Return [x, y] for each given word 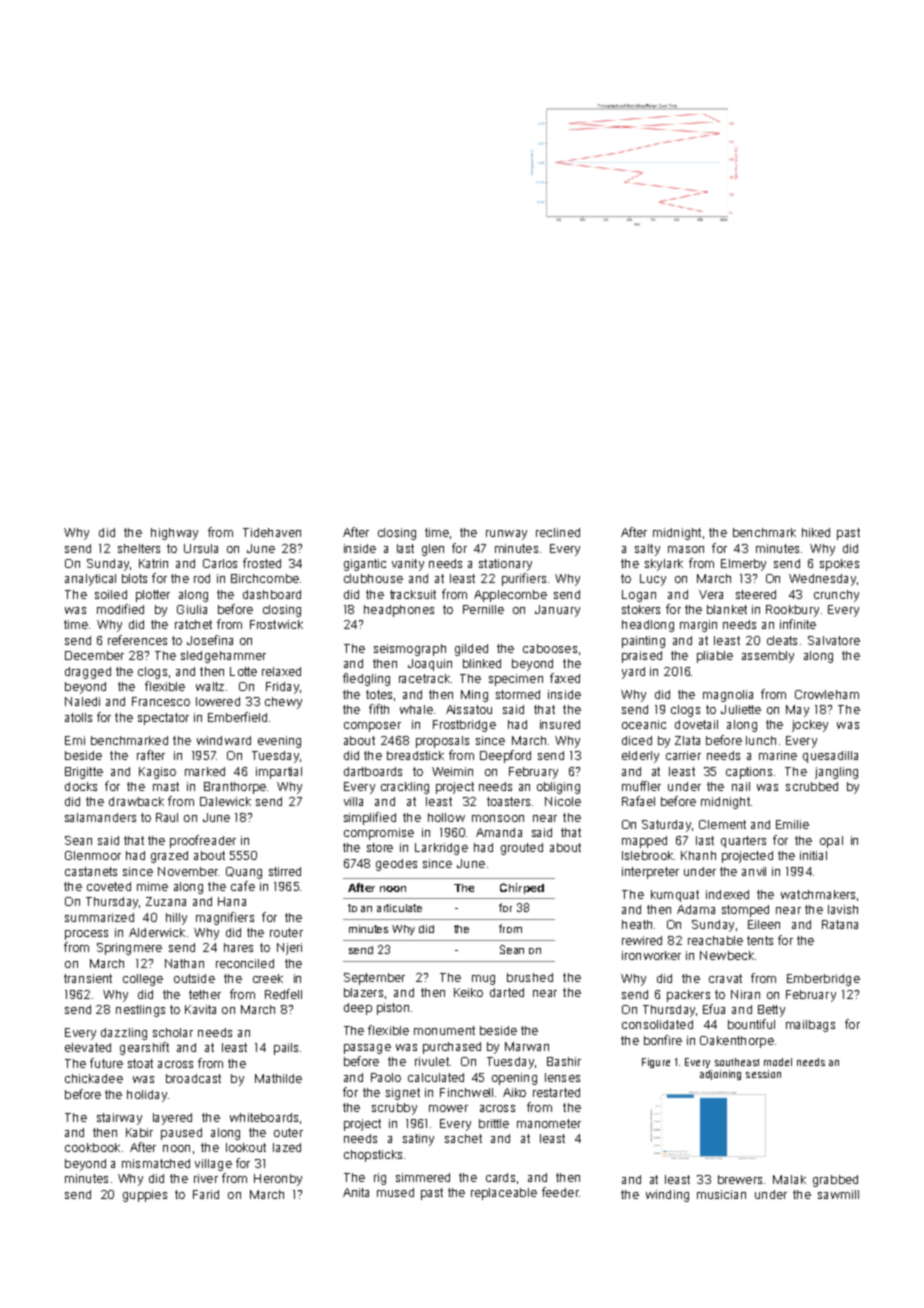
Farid [206, 1194]
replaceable [504, 1194]
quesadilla [830, 757]
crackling [405, 788]
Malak [789, 1179]
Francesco [161, 701]
